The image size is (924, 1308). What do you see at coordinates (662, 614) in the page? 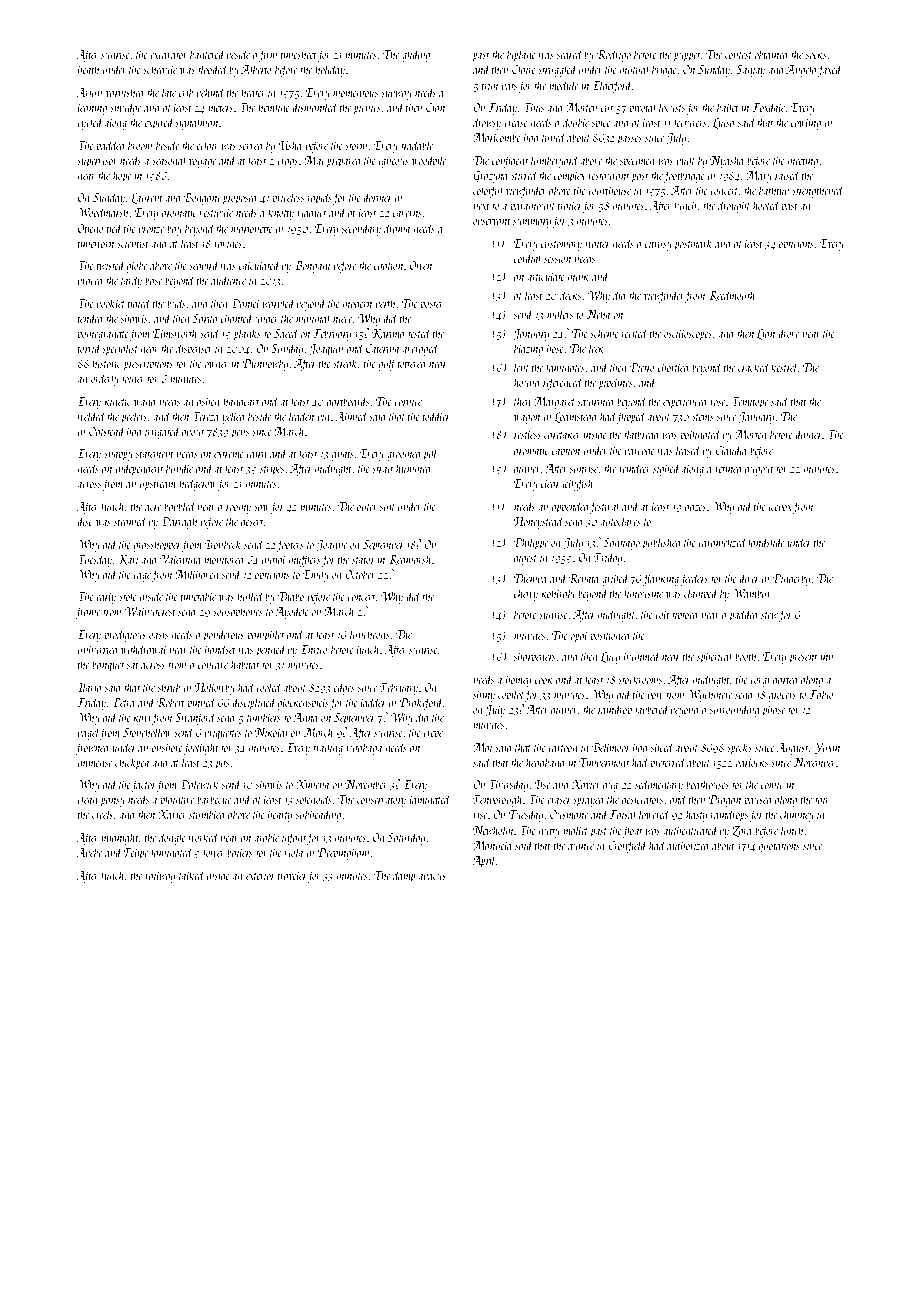
I see `colt` at bounding box center [662, 614].
